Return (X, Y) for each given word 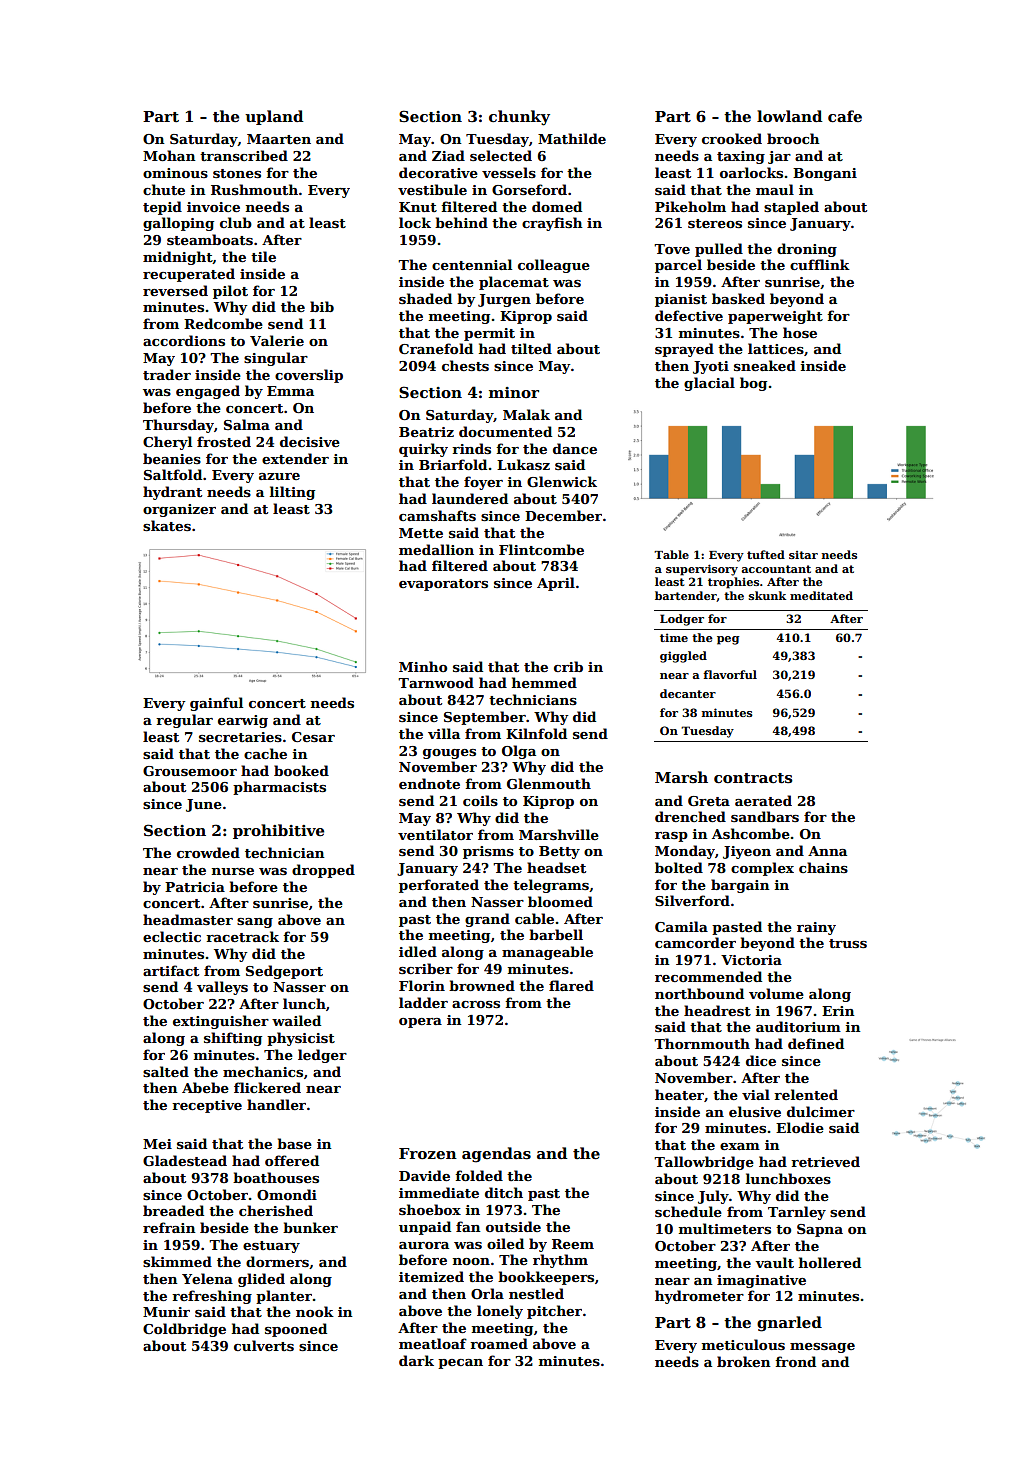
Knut (418, 207)
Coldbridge (184, 1330)
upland (274, 117)
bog (753, 384)
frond (795, 1361)
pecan (460, 1364)
